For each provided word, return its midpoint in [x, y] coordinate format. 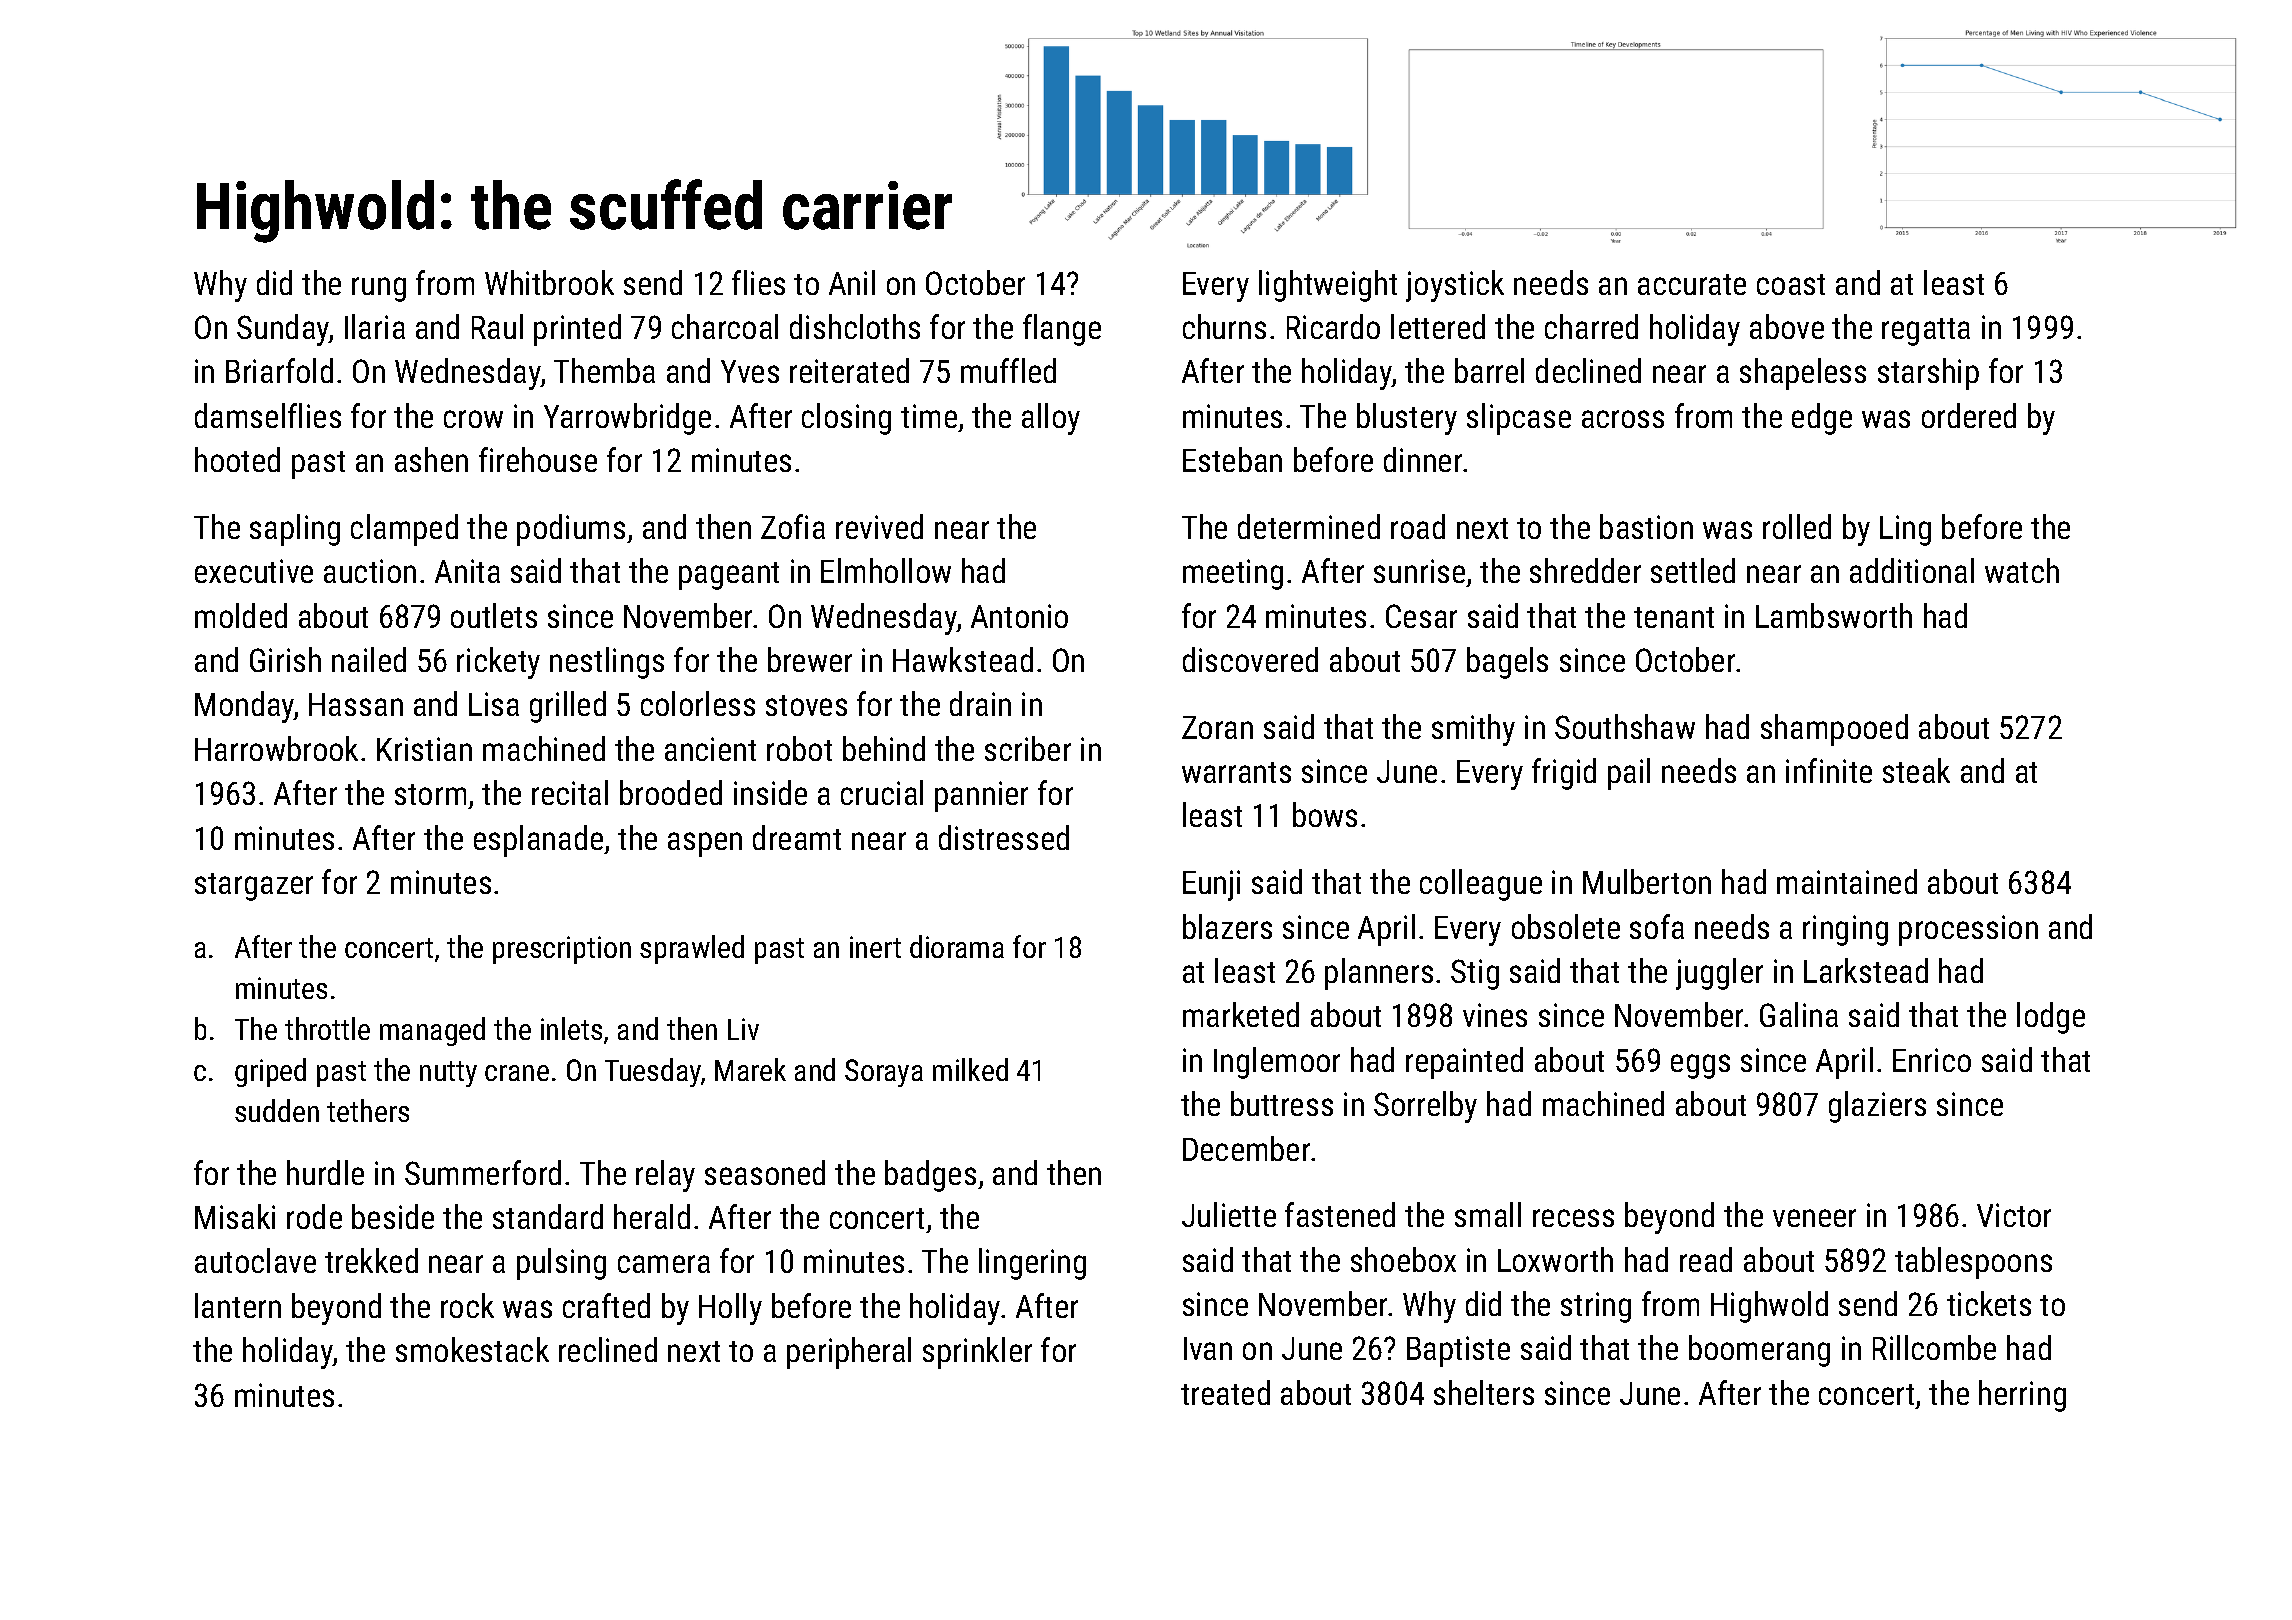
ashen [431, 459]
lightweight [1328, 286]
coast [1791, 284]
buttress [1282, 1103]
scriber [1028, 748]
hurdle [325, 1172]
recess [1573, 1218]
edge [1822, 419]
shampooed [1834, 730]
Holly [730, 1309]
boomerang [1759, 1351]
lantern [238, 1305]
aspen [705, 844]
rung [379, 289]
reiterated [849, 370]
